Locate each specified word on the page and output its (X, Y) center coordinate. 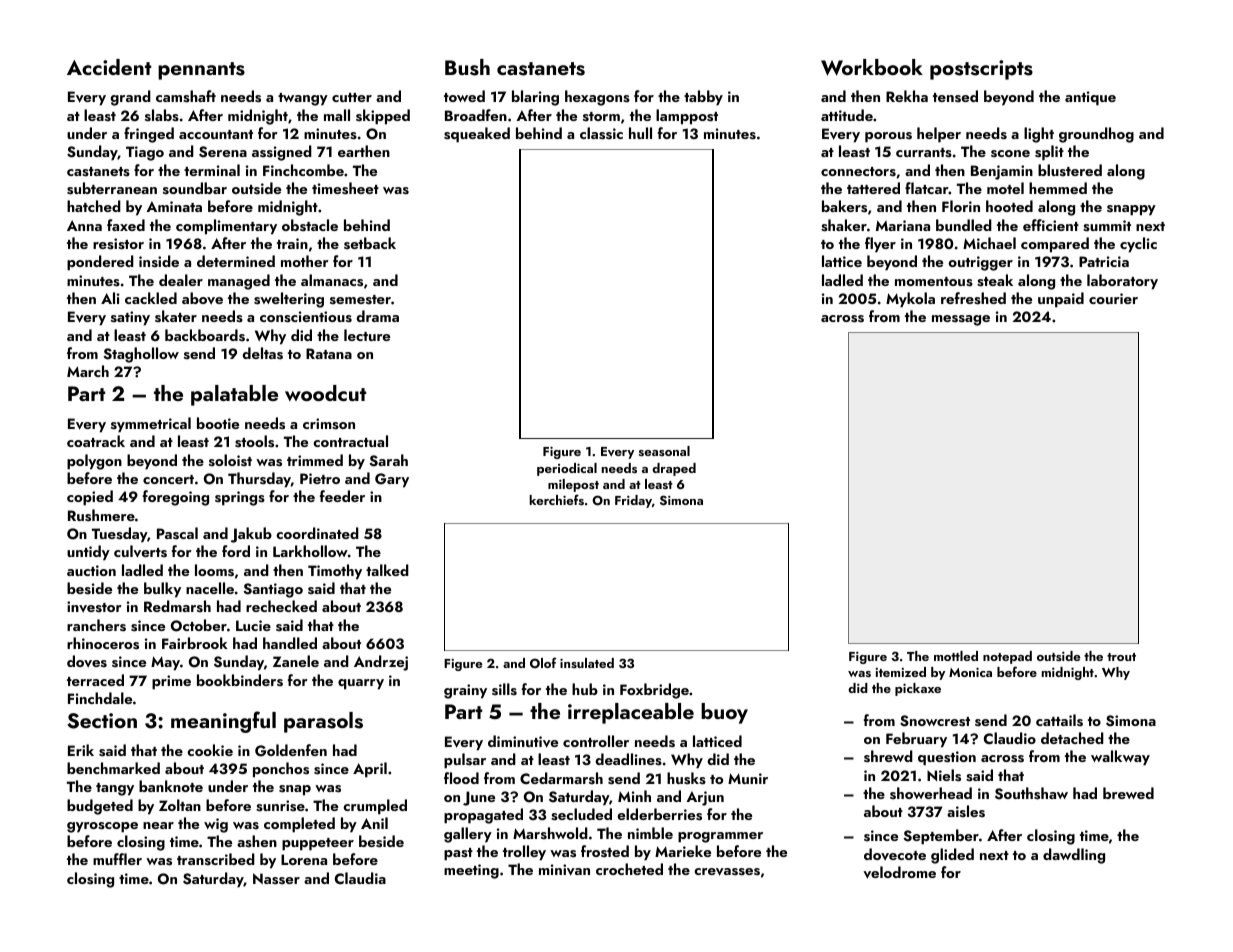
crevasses (727, 872)
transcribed (216, 859)
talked (387, 570)
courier (1113, 298)
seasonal (664, 451)
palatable (234, 395)
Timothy (335, 572)
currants (924, 153)
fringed (149, 135)
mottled (956, 656)
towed (464, 96)
